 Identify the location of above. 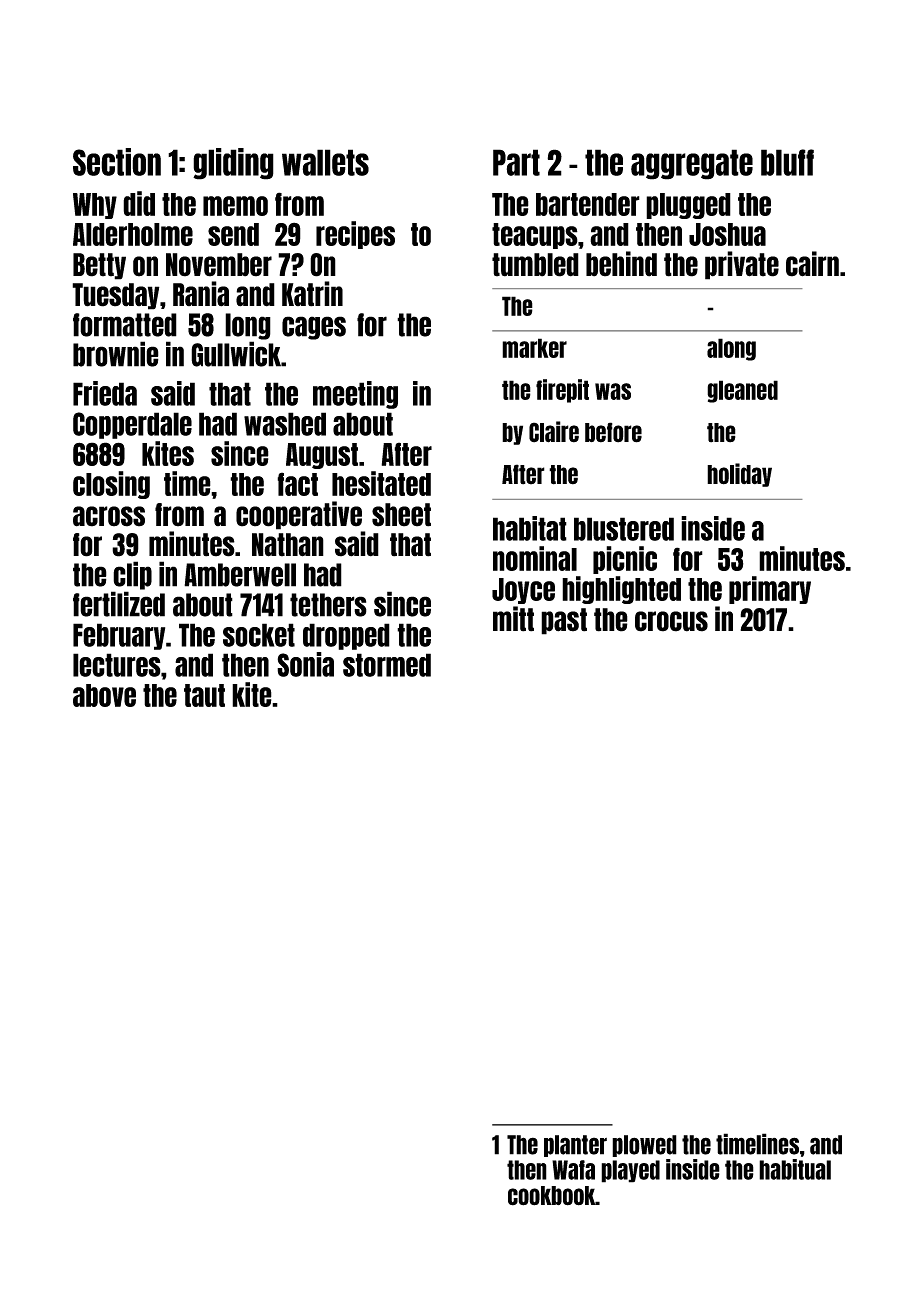
(104, 695).
